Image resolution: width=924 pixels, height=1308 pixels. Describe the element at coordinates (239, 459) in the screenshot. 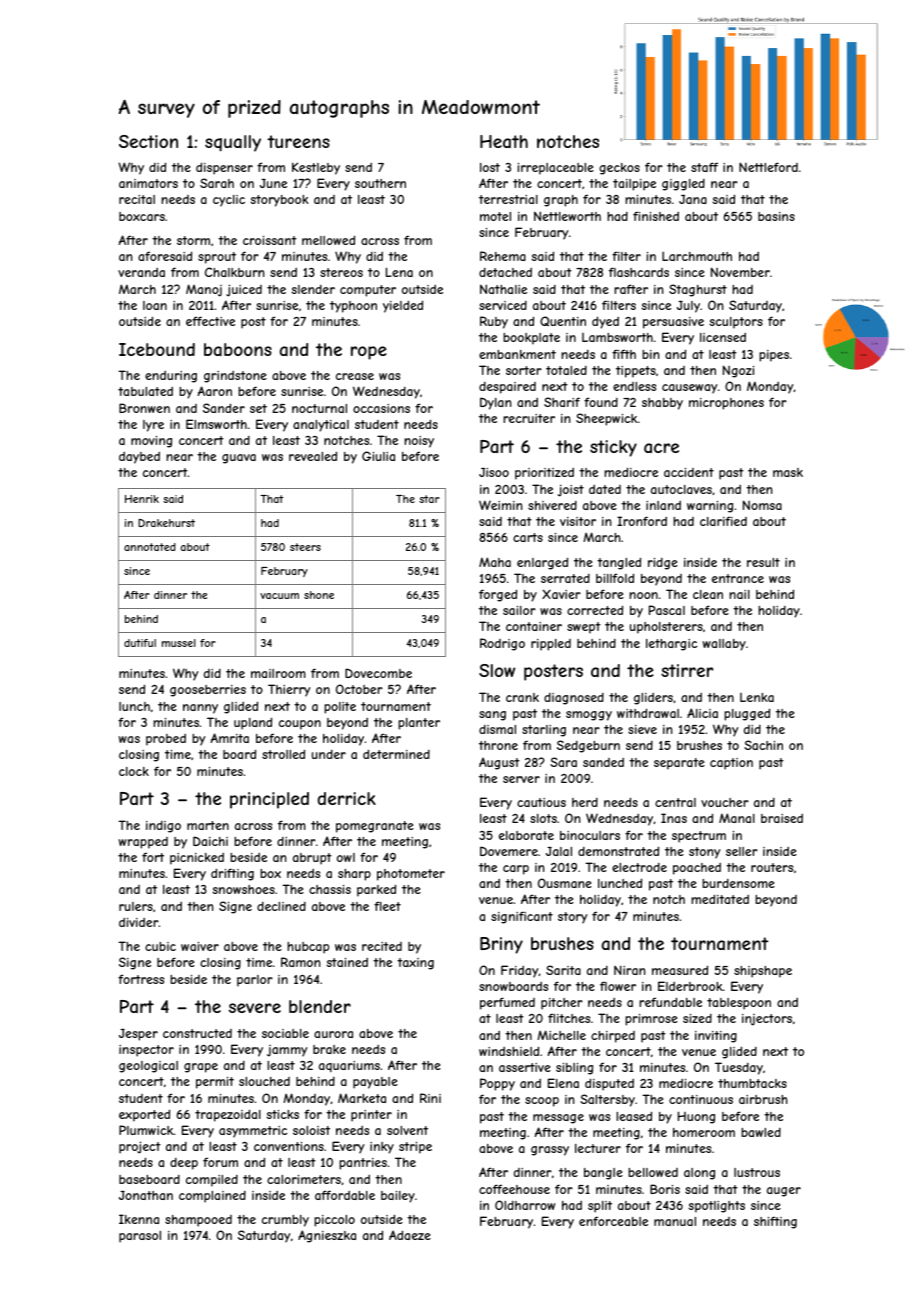

I see `guava` at that location.
